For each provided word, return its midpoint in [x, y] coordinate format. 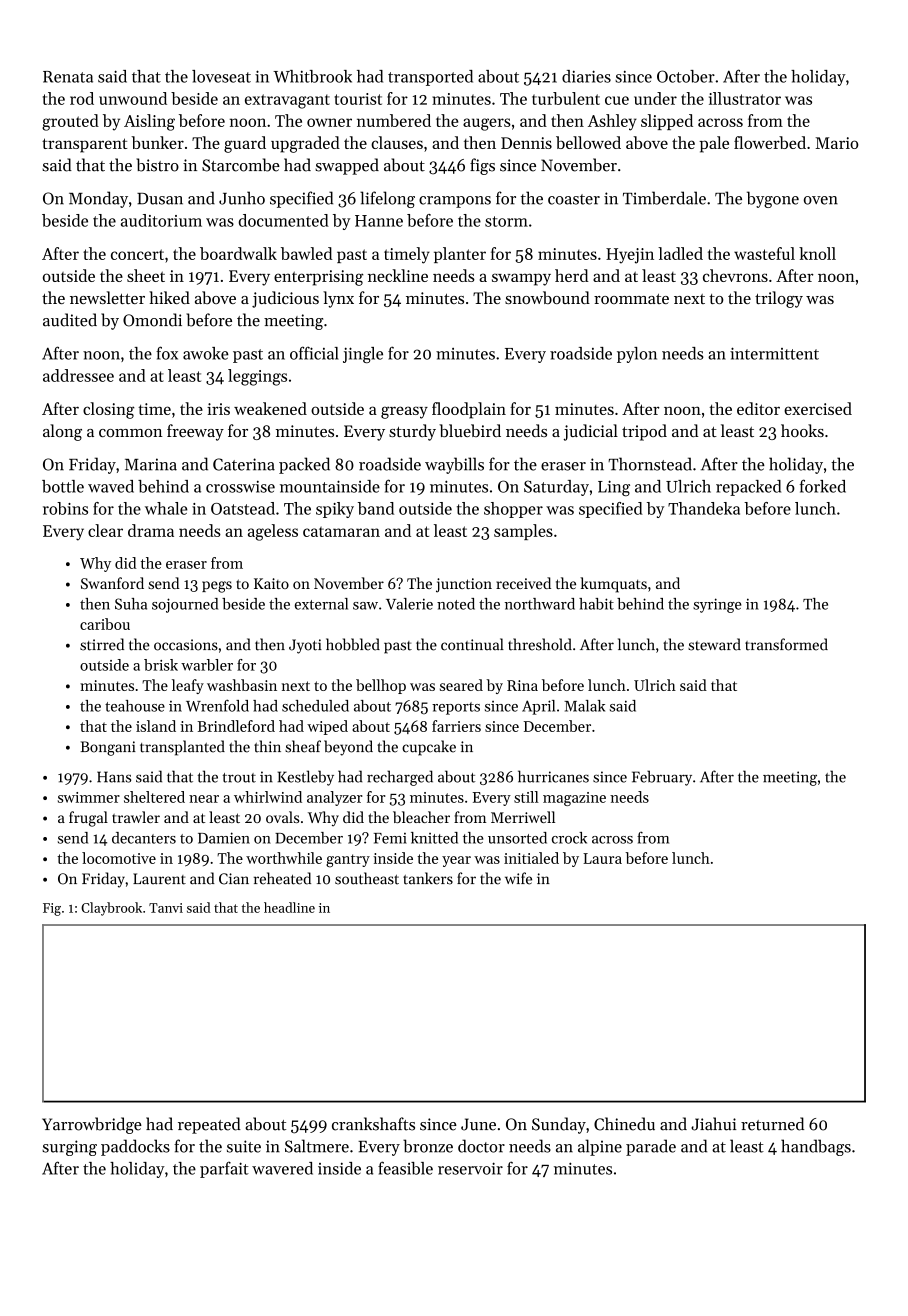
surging [69, 1148]
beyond [348, 748]
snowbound [547, 297]
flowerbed [770, 142]
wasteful [764, 253]
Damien [224, 838]
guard [245, 144]
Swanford [112, 583]
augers [487, 124]
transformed [786, 644]
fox [167, 353]
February [662, 778]
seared [461, 685]
